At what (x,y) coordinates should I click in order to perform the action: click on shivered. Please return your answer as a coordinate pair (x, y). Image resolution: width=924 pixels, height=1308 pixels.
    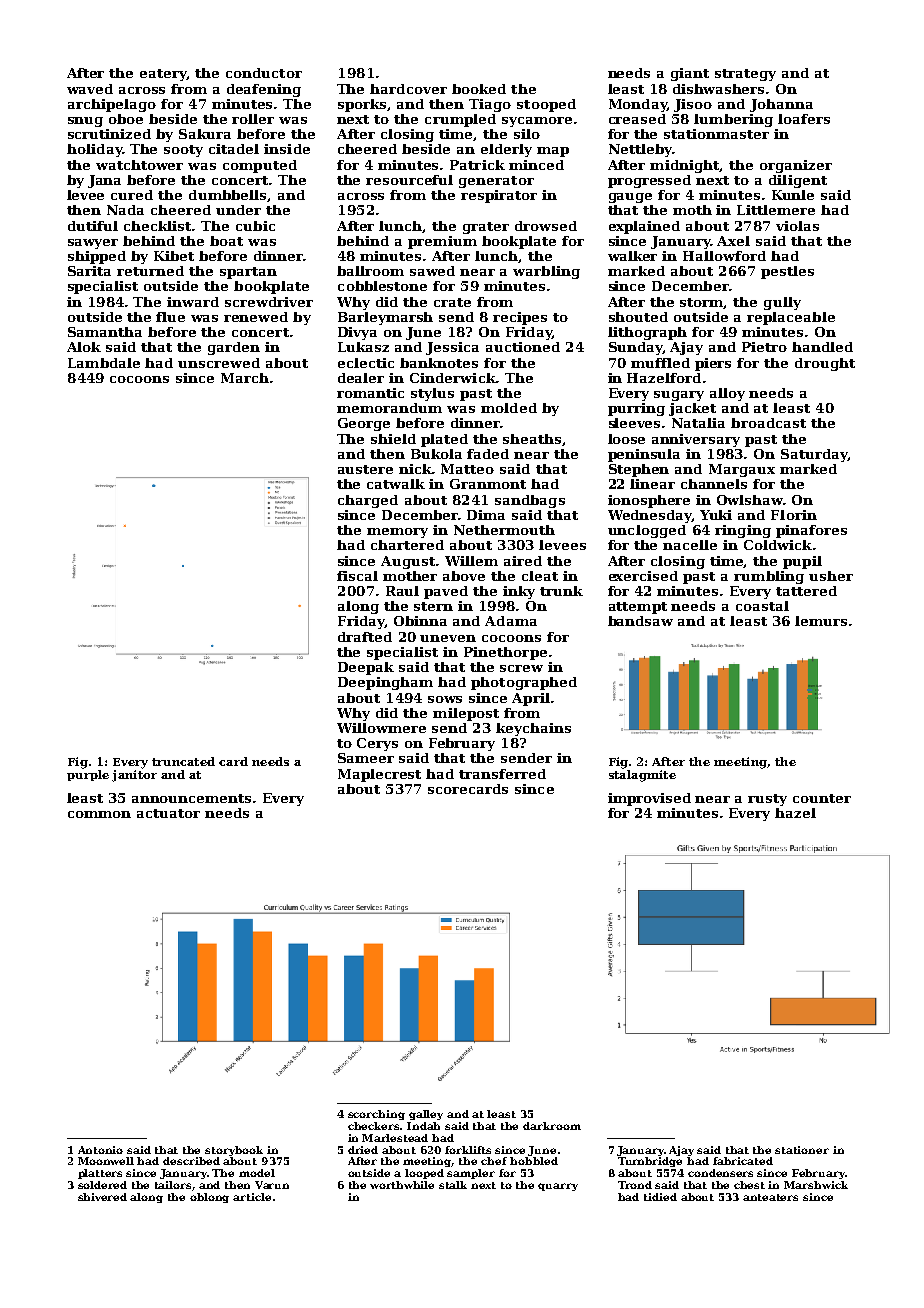
    Looking at the image, I should click on (102, 1197).
